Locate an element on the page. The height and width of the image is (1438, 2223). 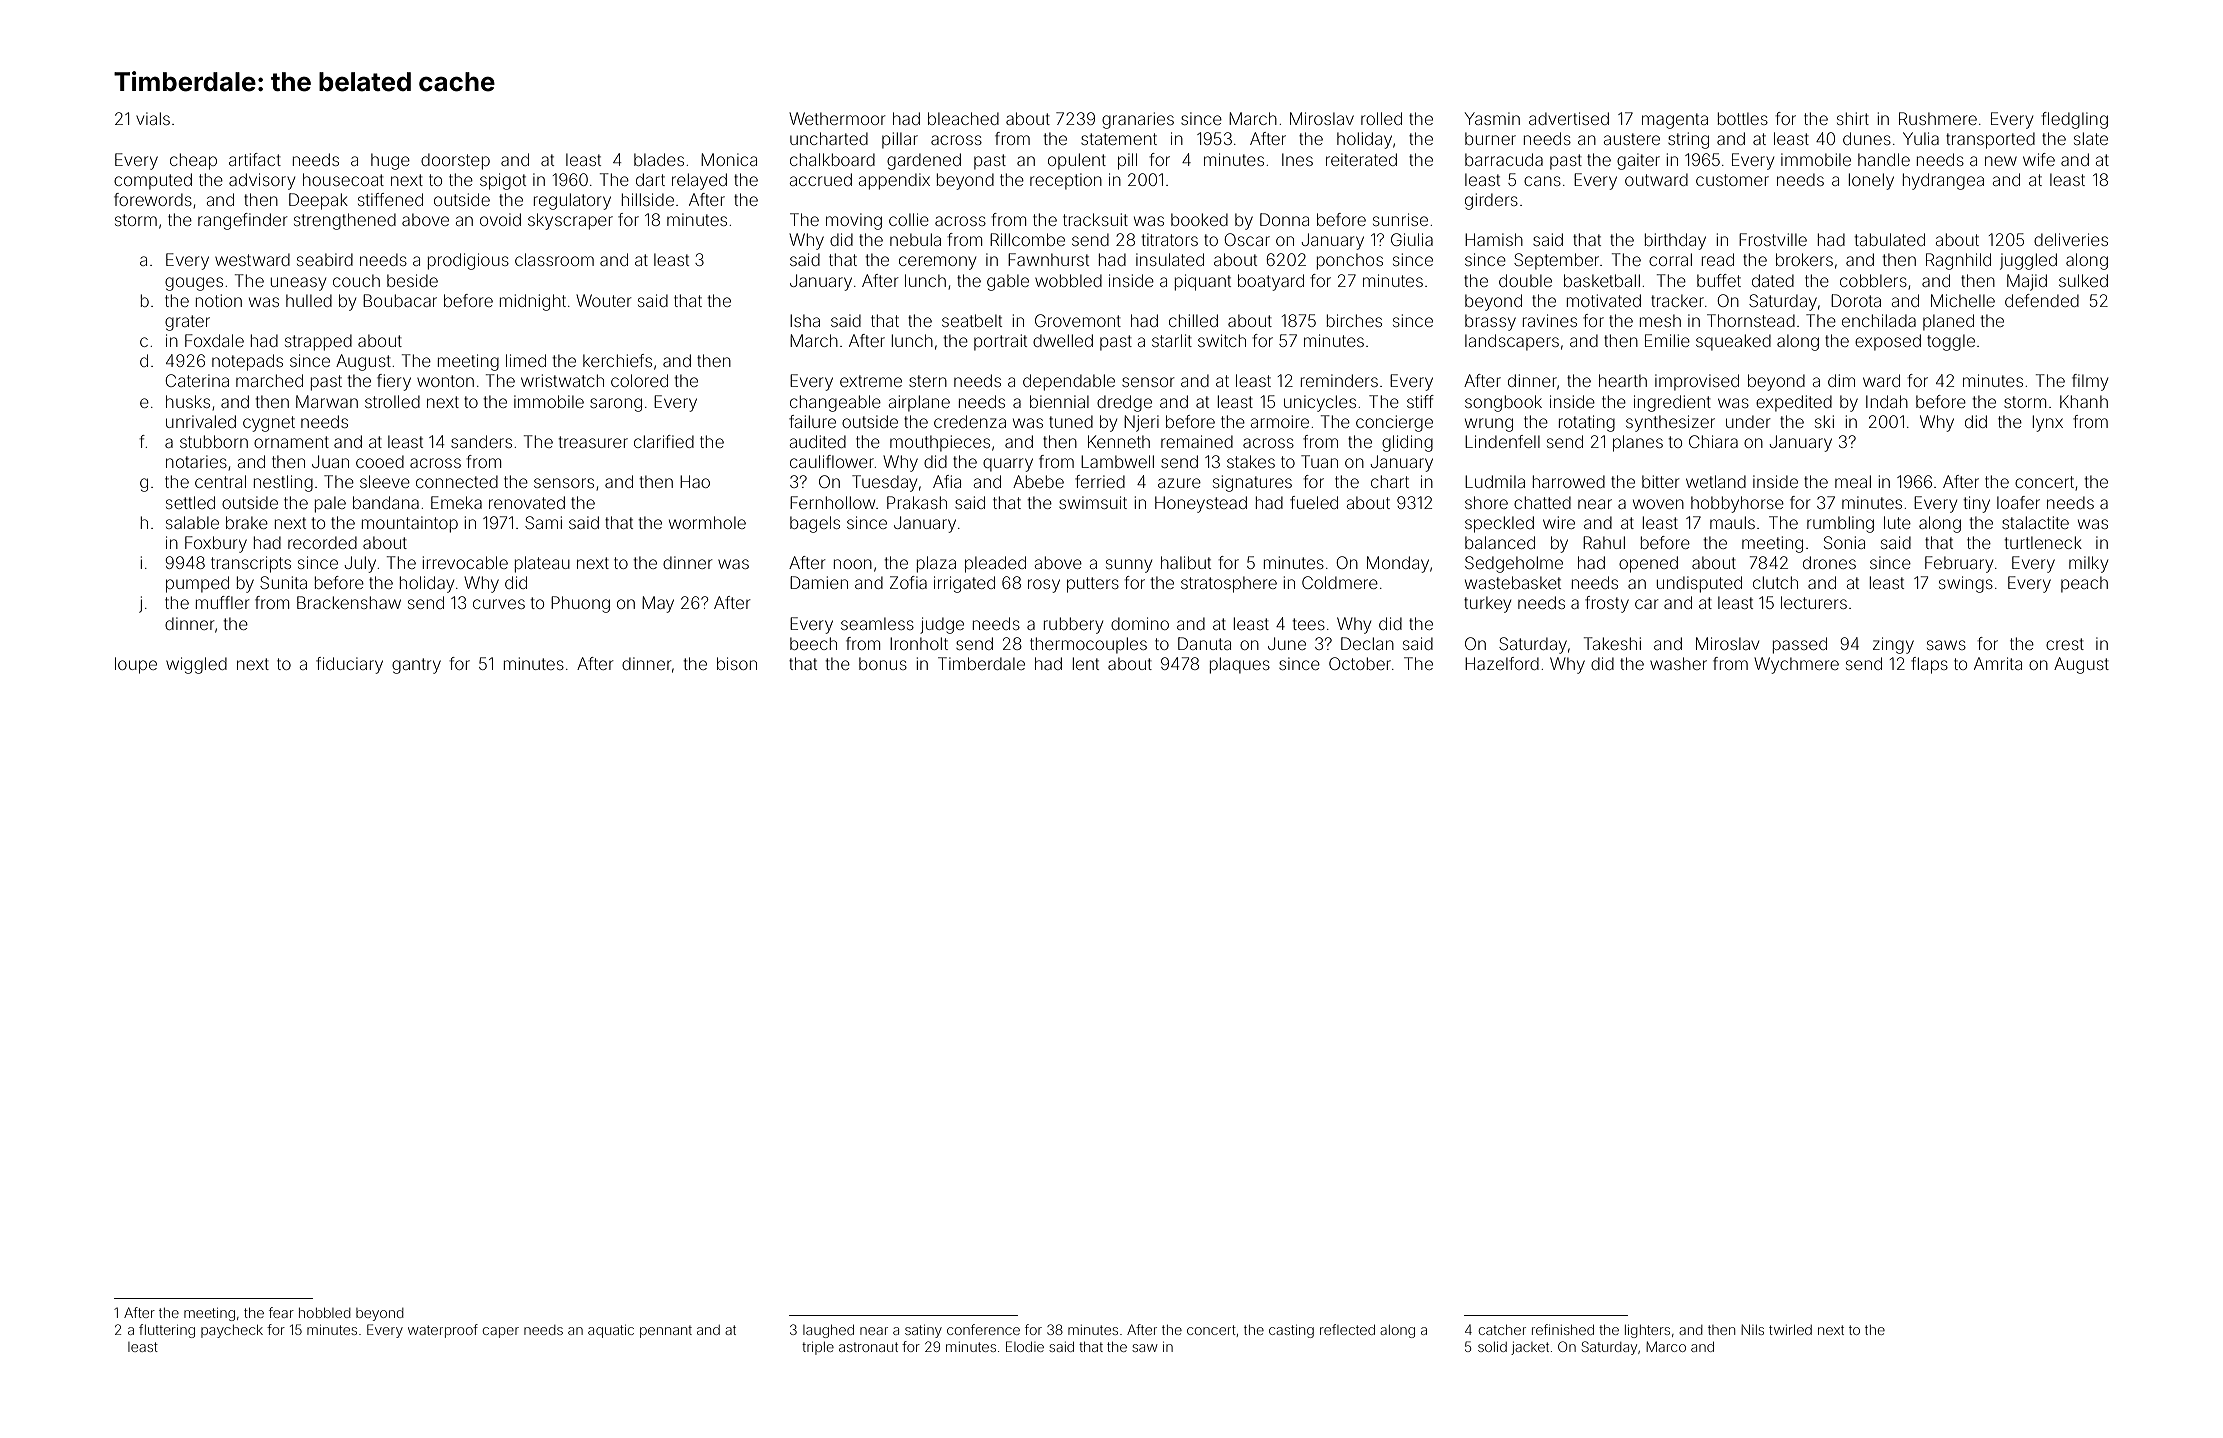
casting is located at coordinates (1291, 1331).
